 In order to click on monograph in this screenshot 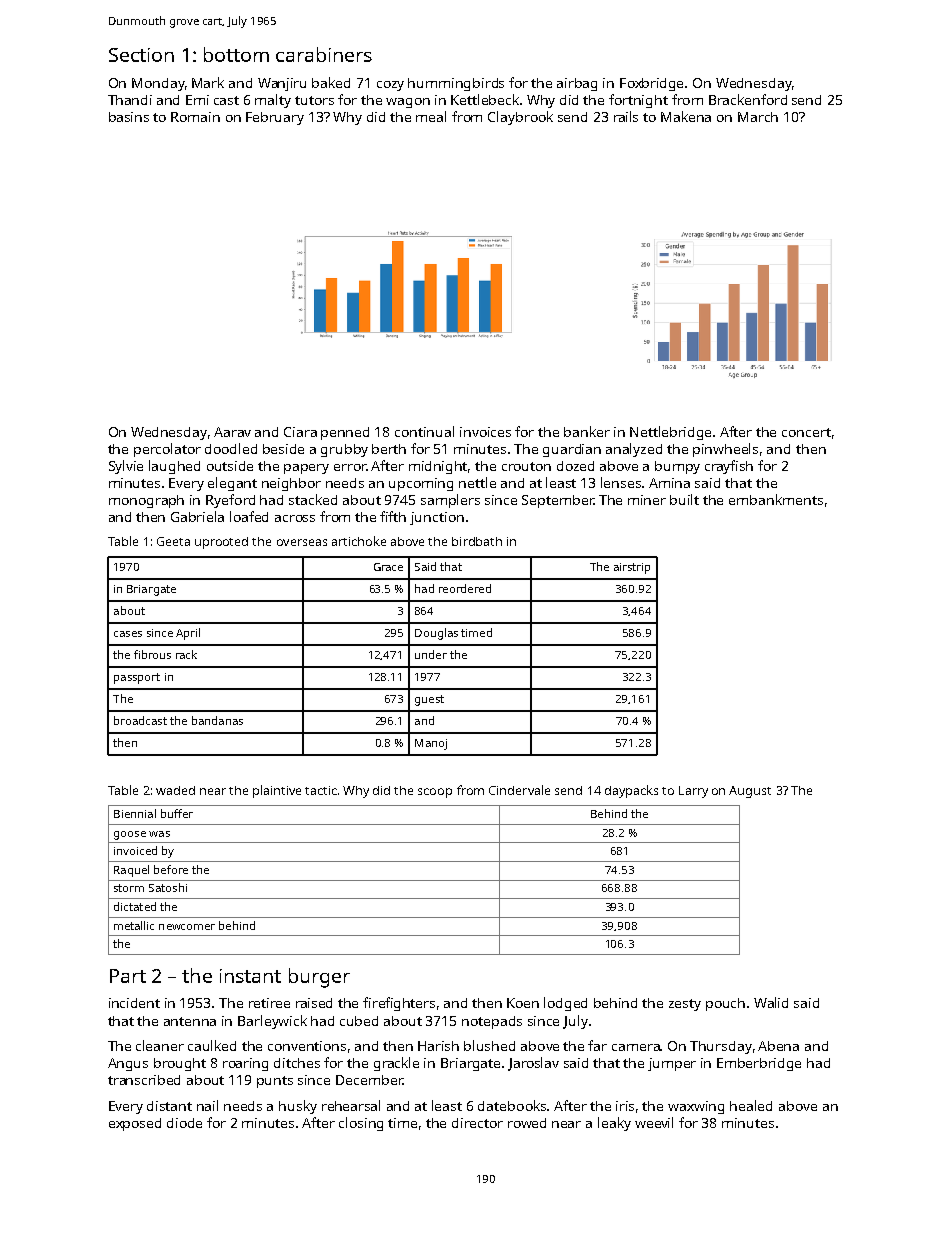, I will do `click(146, 501)`.
